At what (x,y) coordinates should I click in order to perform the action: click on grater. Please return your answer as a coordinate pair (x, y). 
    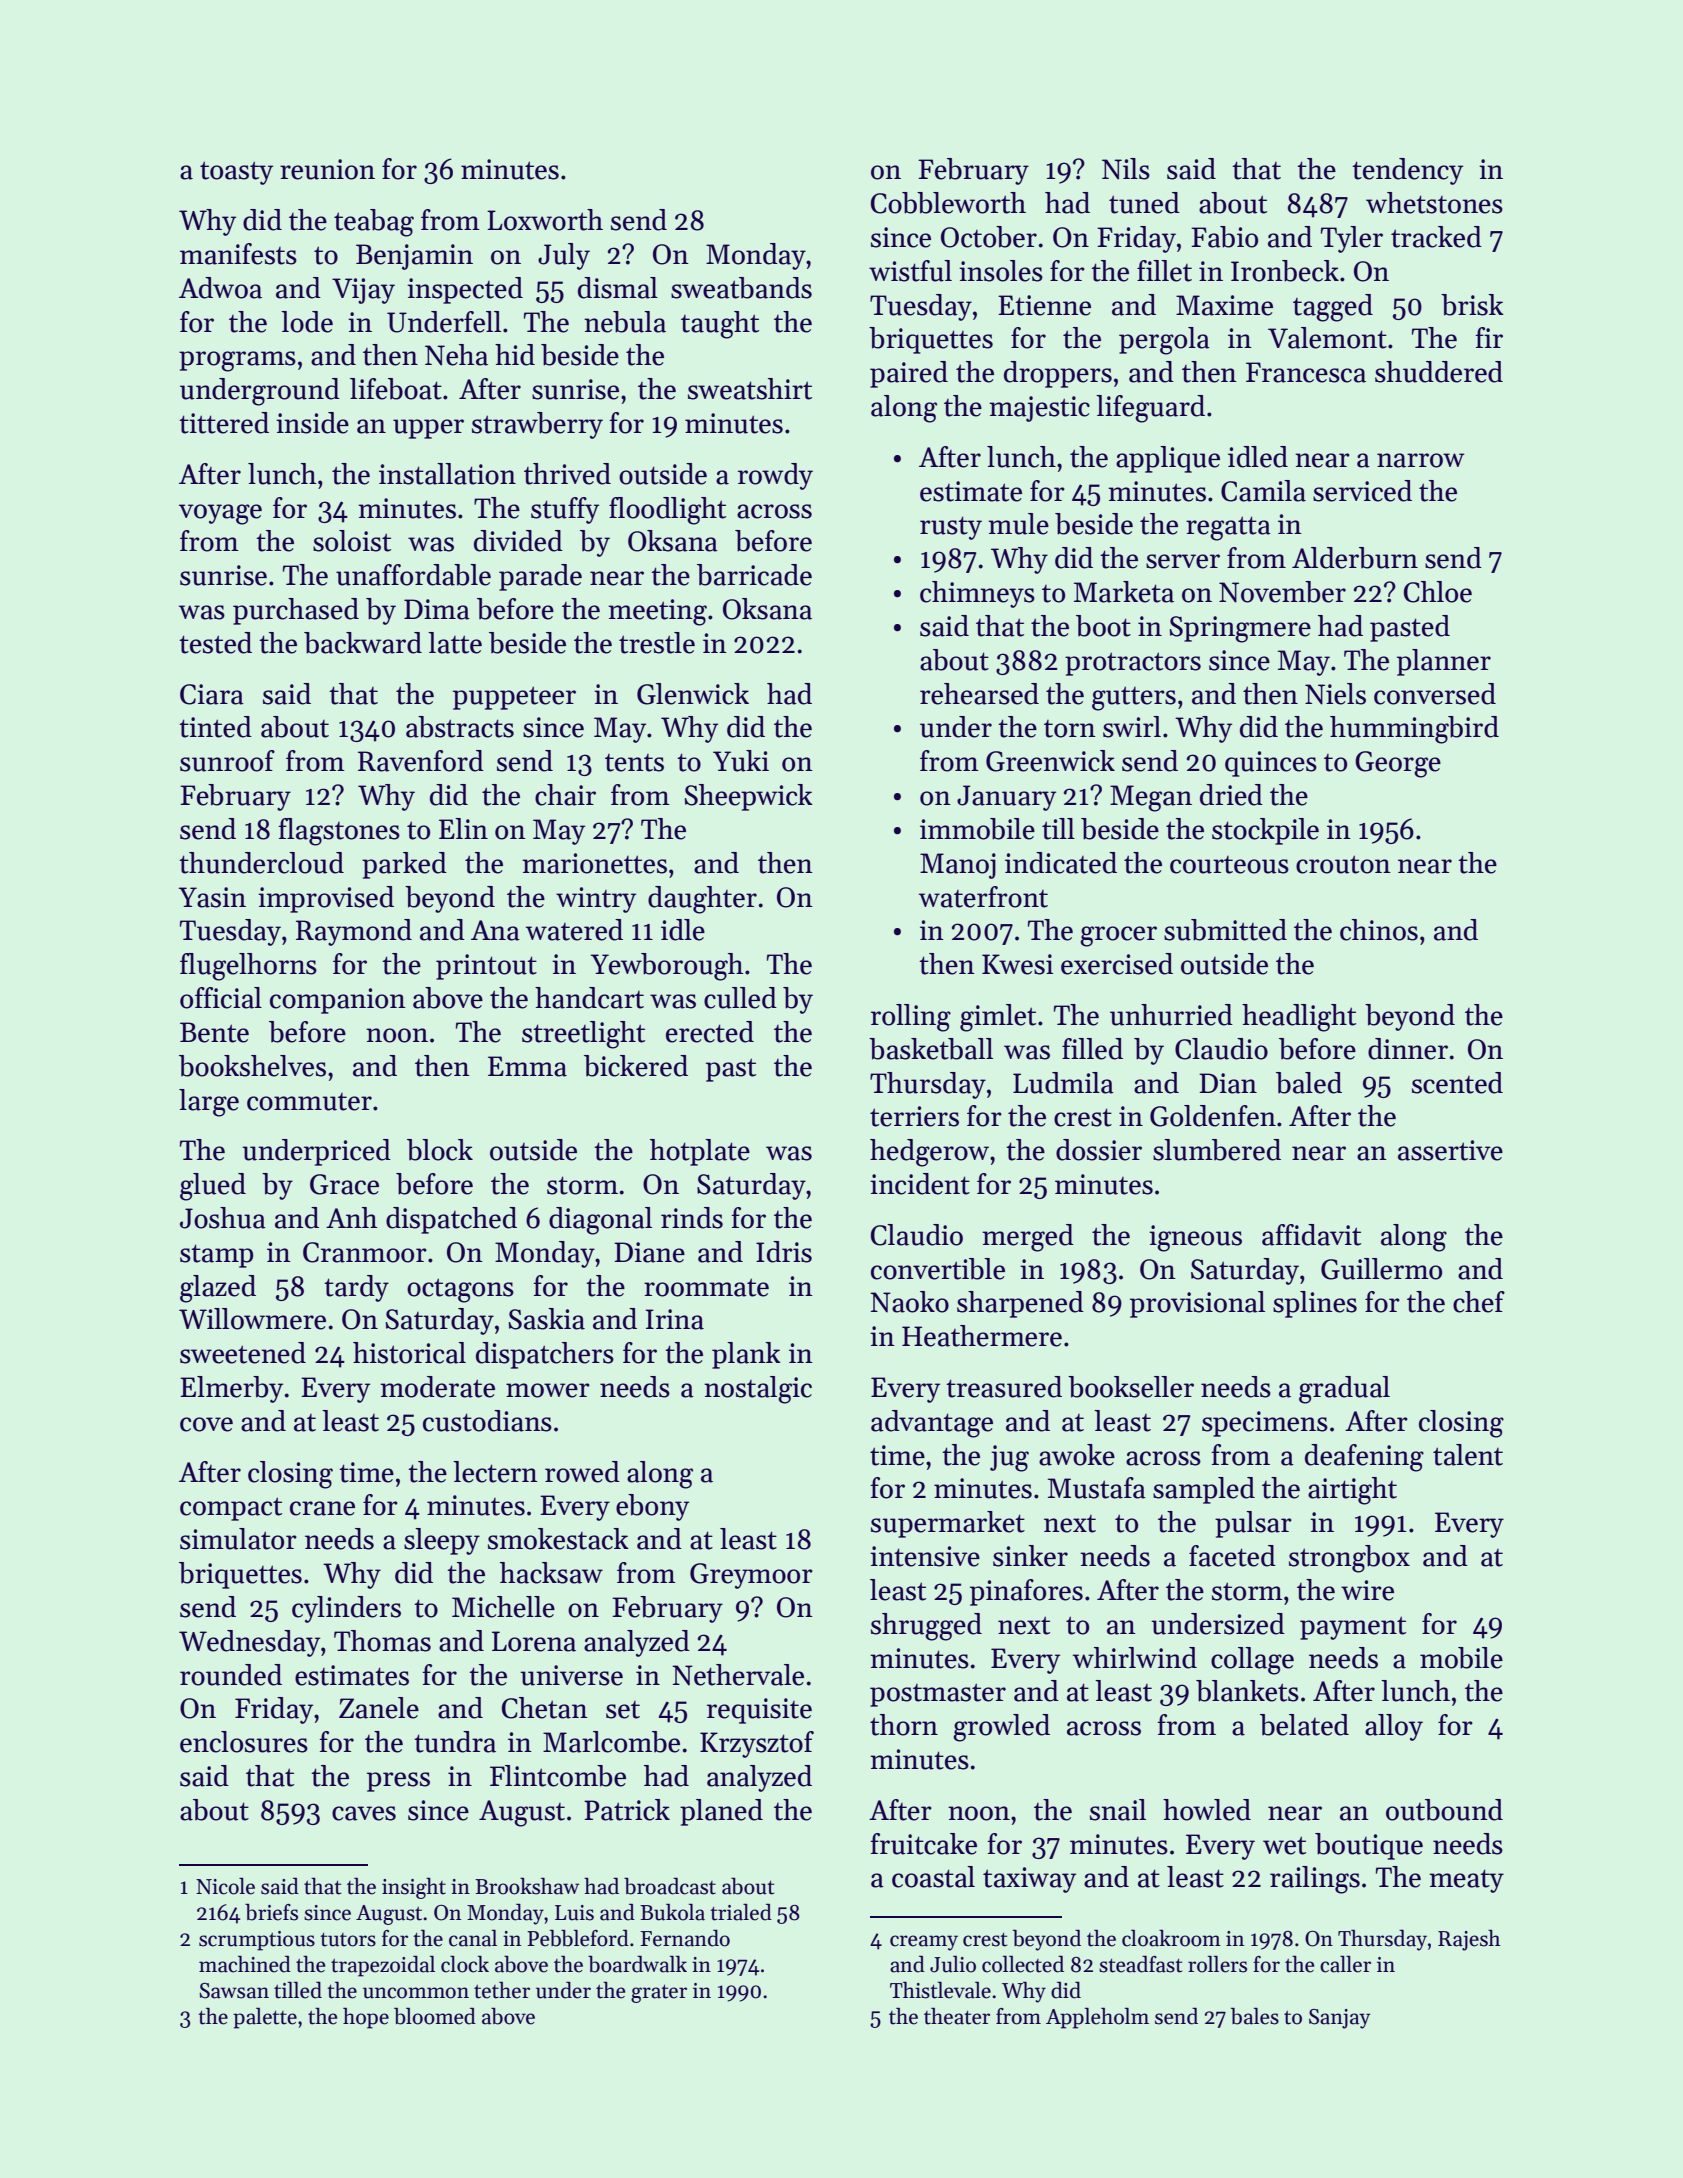
    Looking at the image, I should click on (659, 1994).
